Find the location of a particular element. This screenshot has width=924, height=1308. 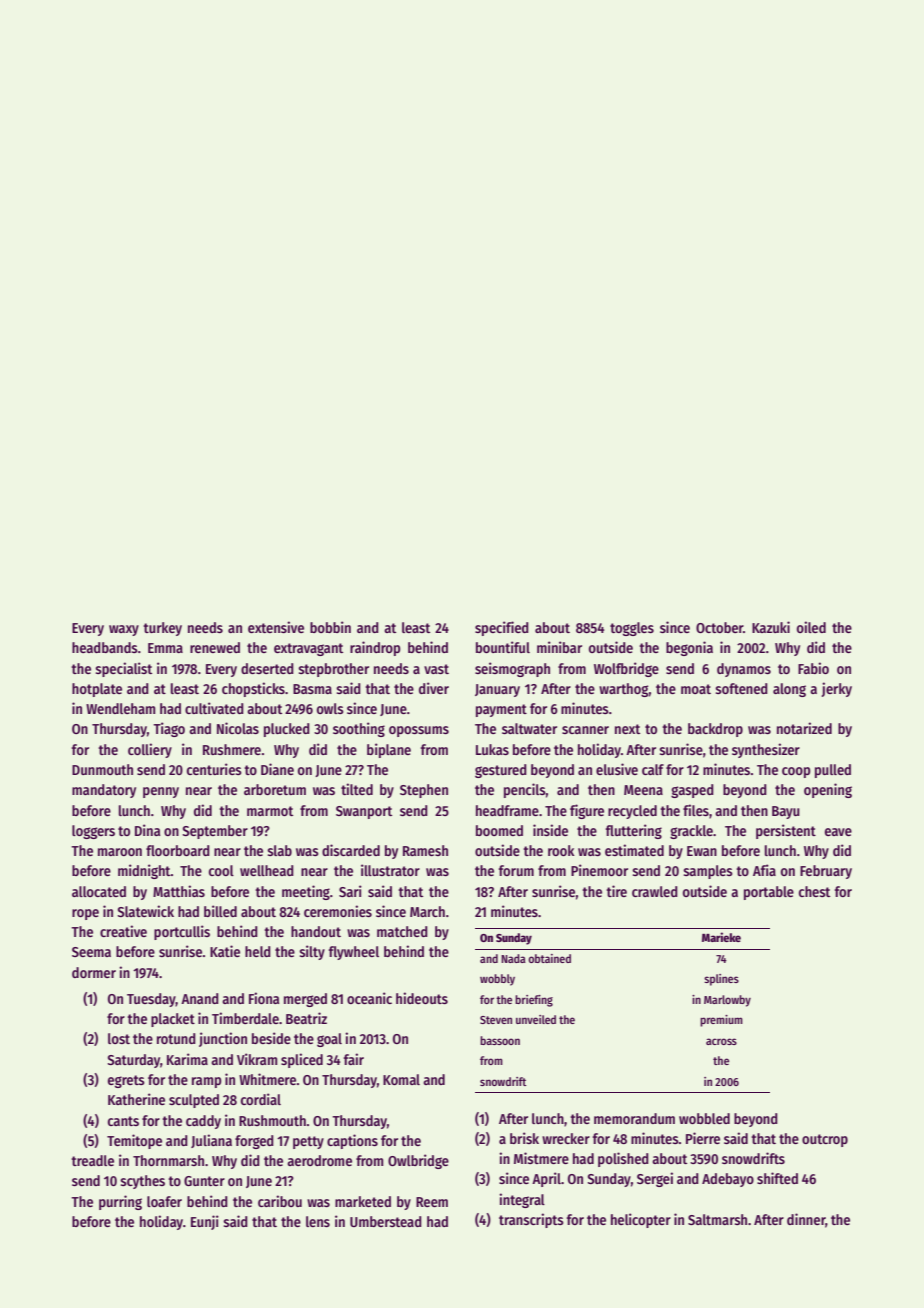

Saturday is located at coordinates (133, 1061).
